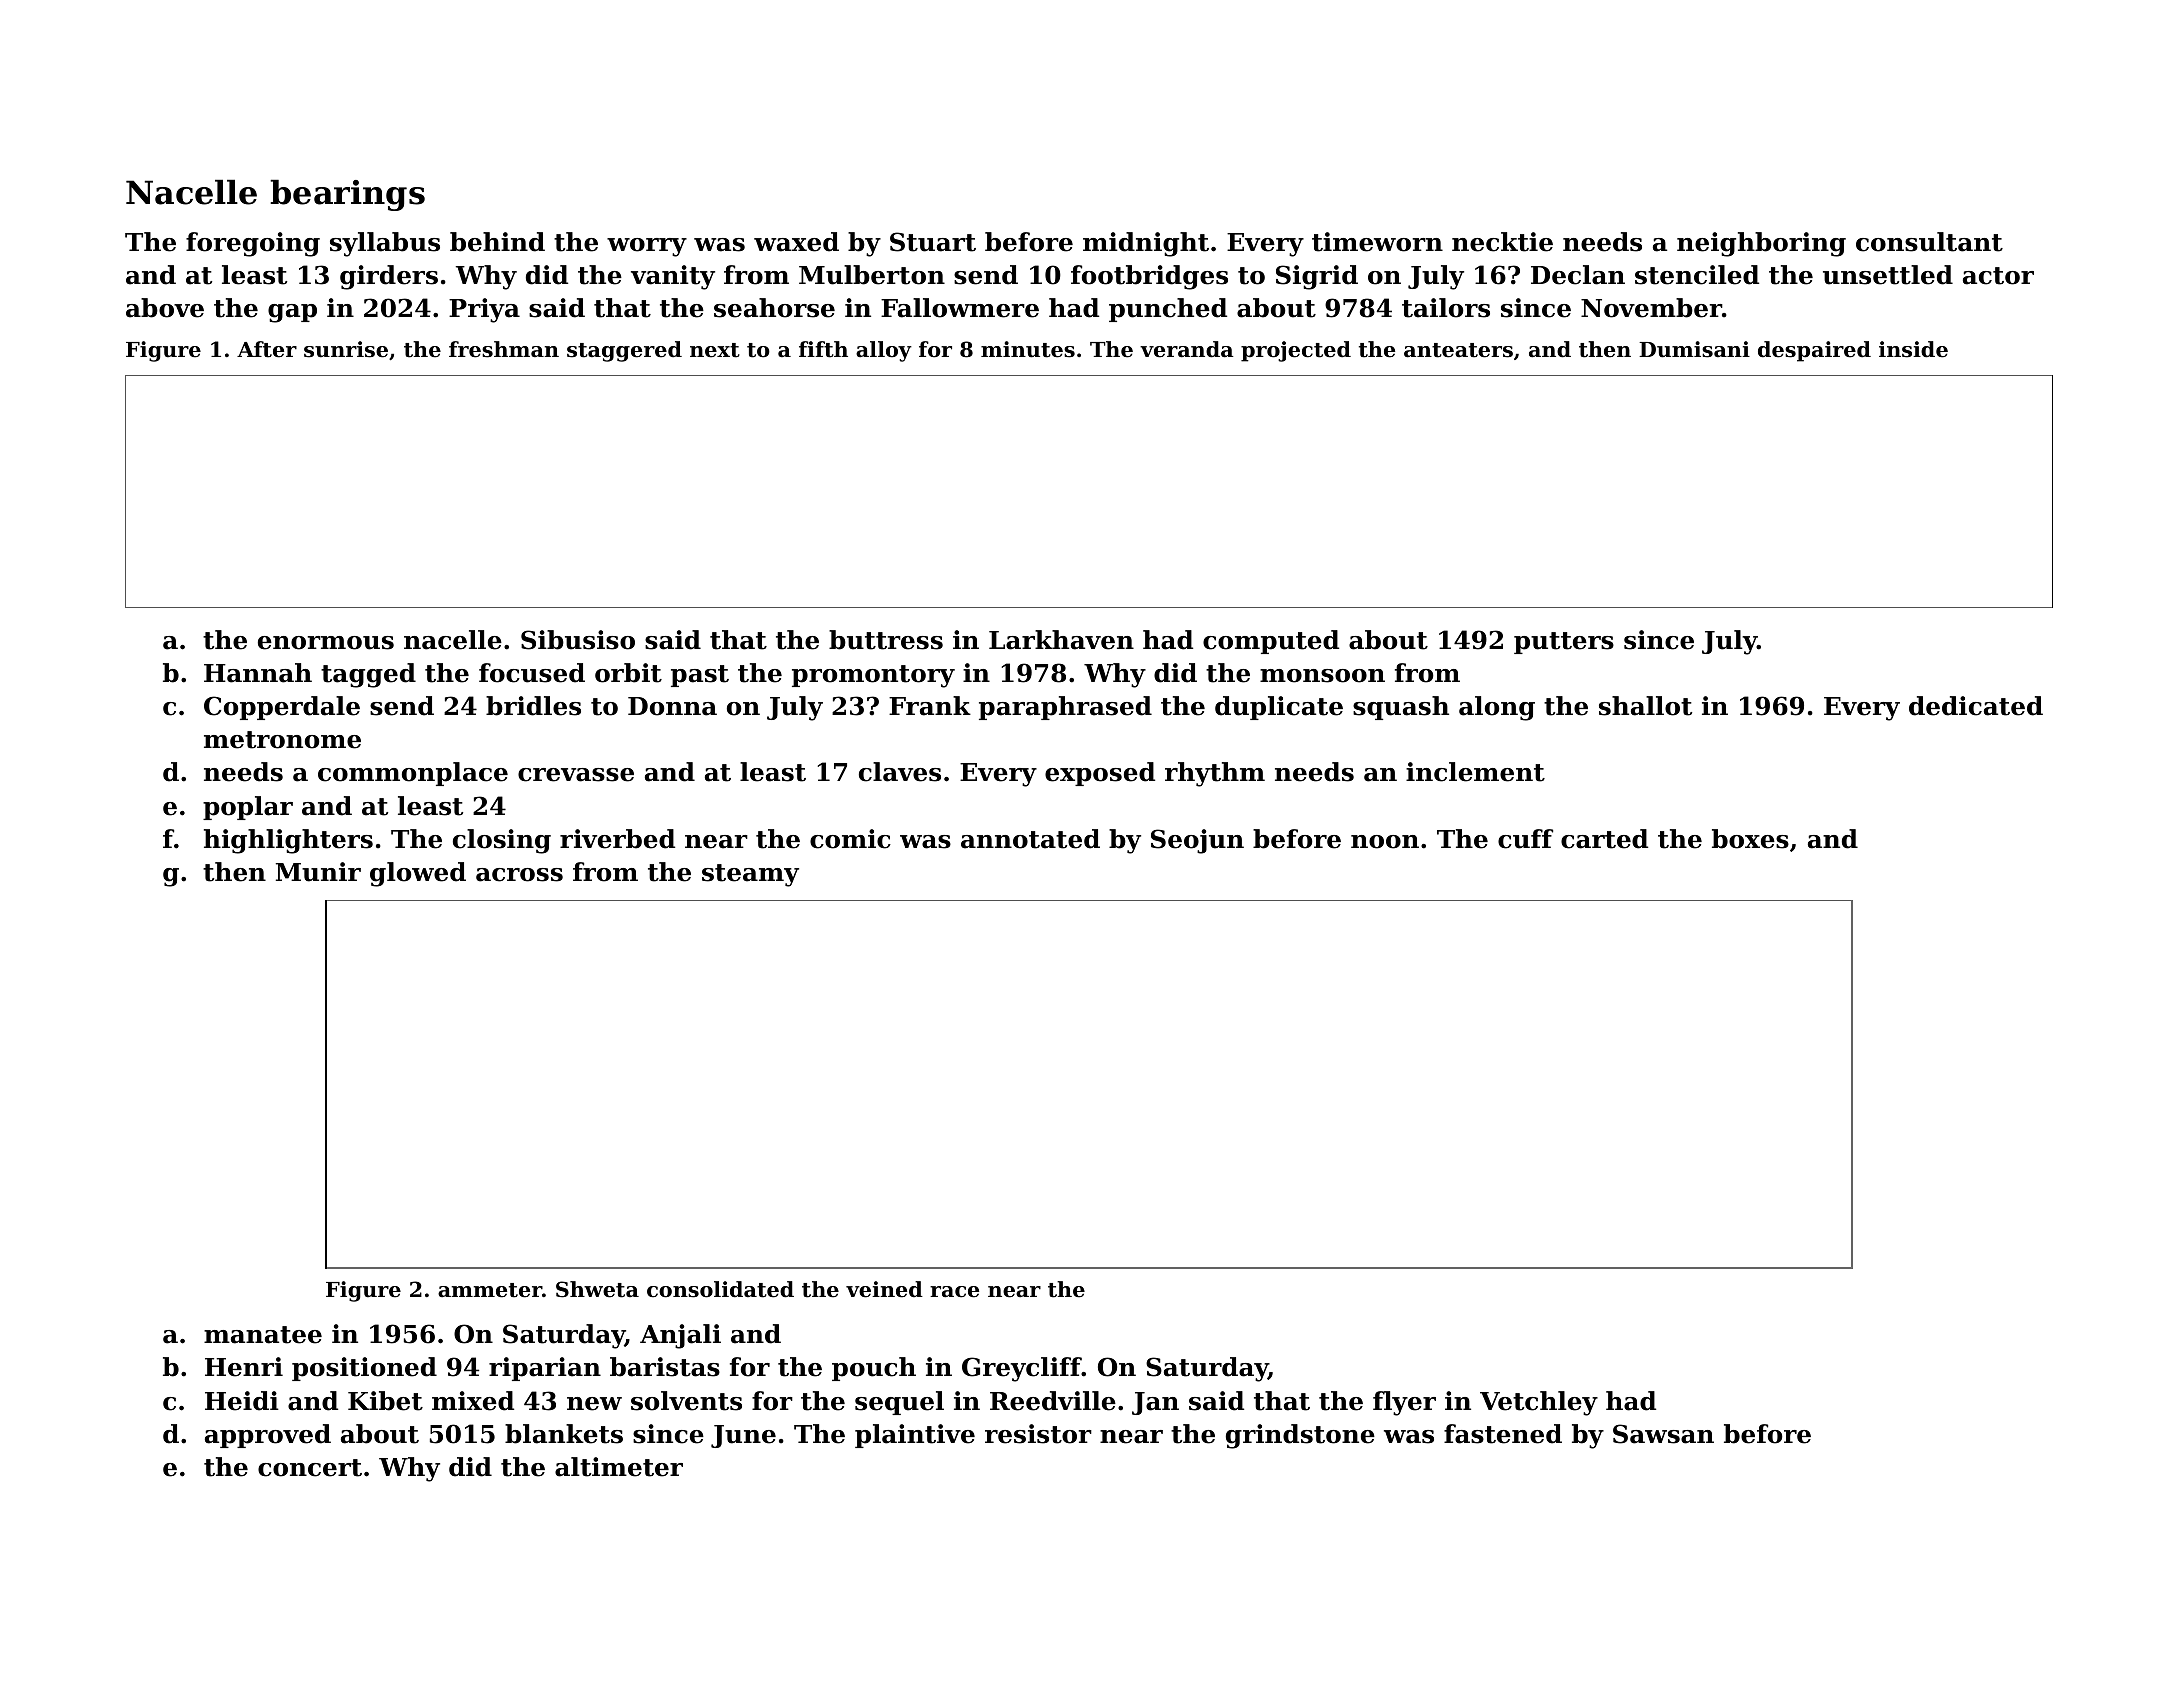 Image resolution: width=2178 pixels, height=1683 pixels. What do you see at coordinates (1814, 351) in the image?
I see `despaired` at bounding box center [1814, 351].
